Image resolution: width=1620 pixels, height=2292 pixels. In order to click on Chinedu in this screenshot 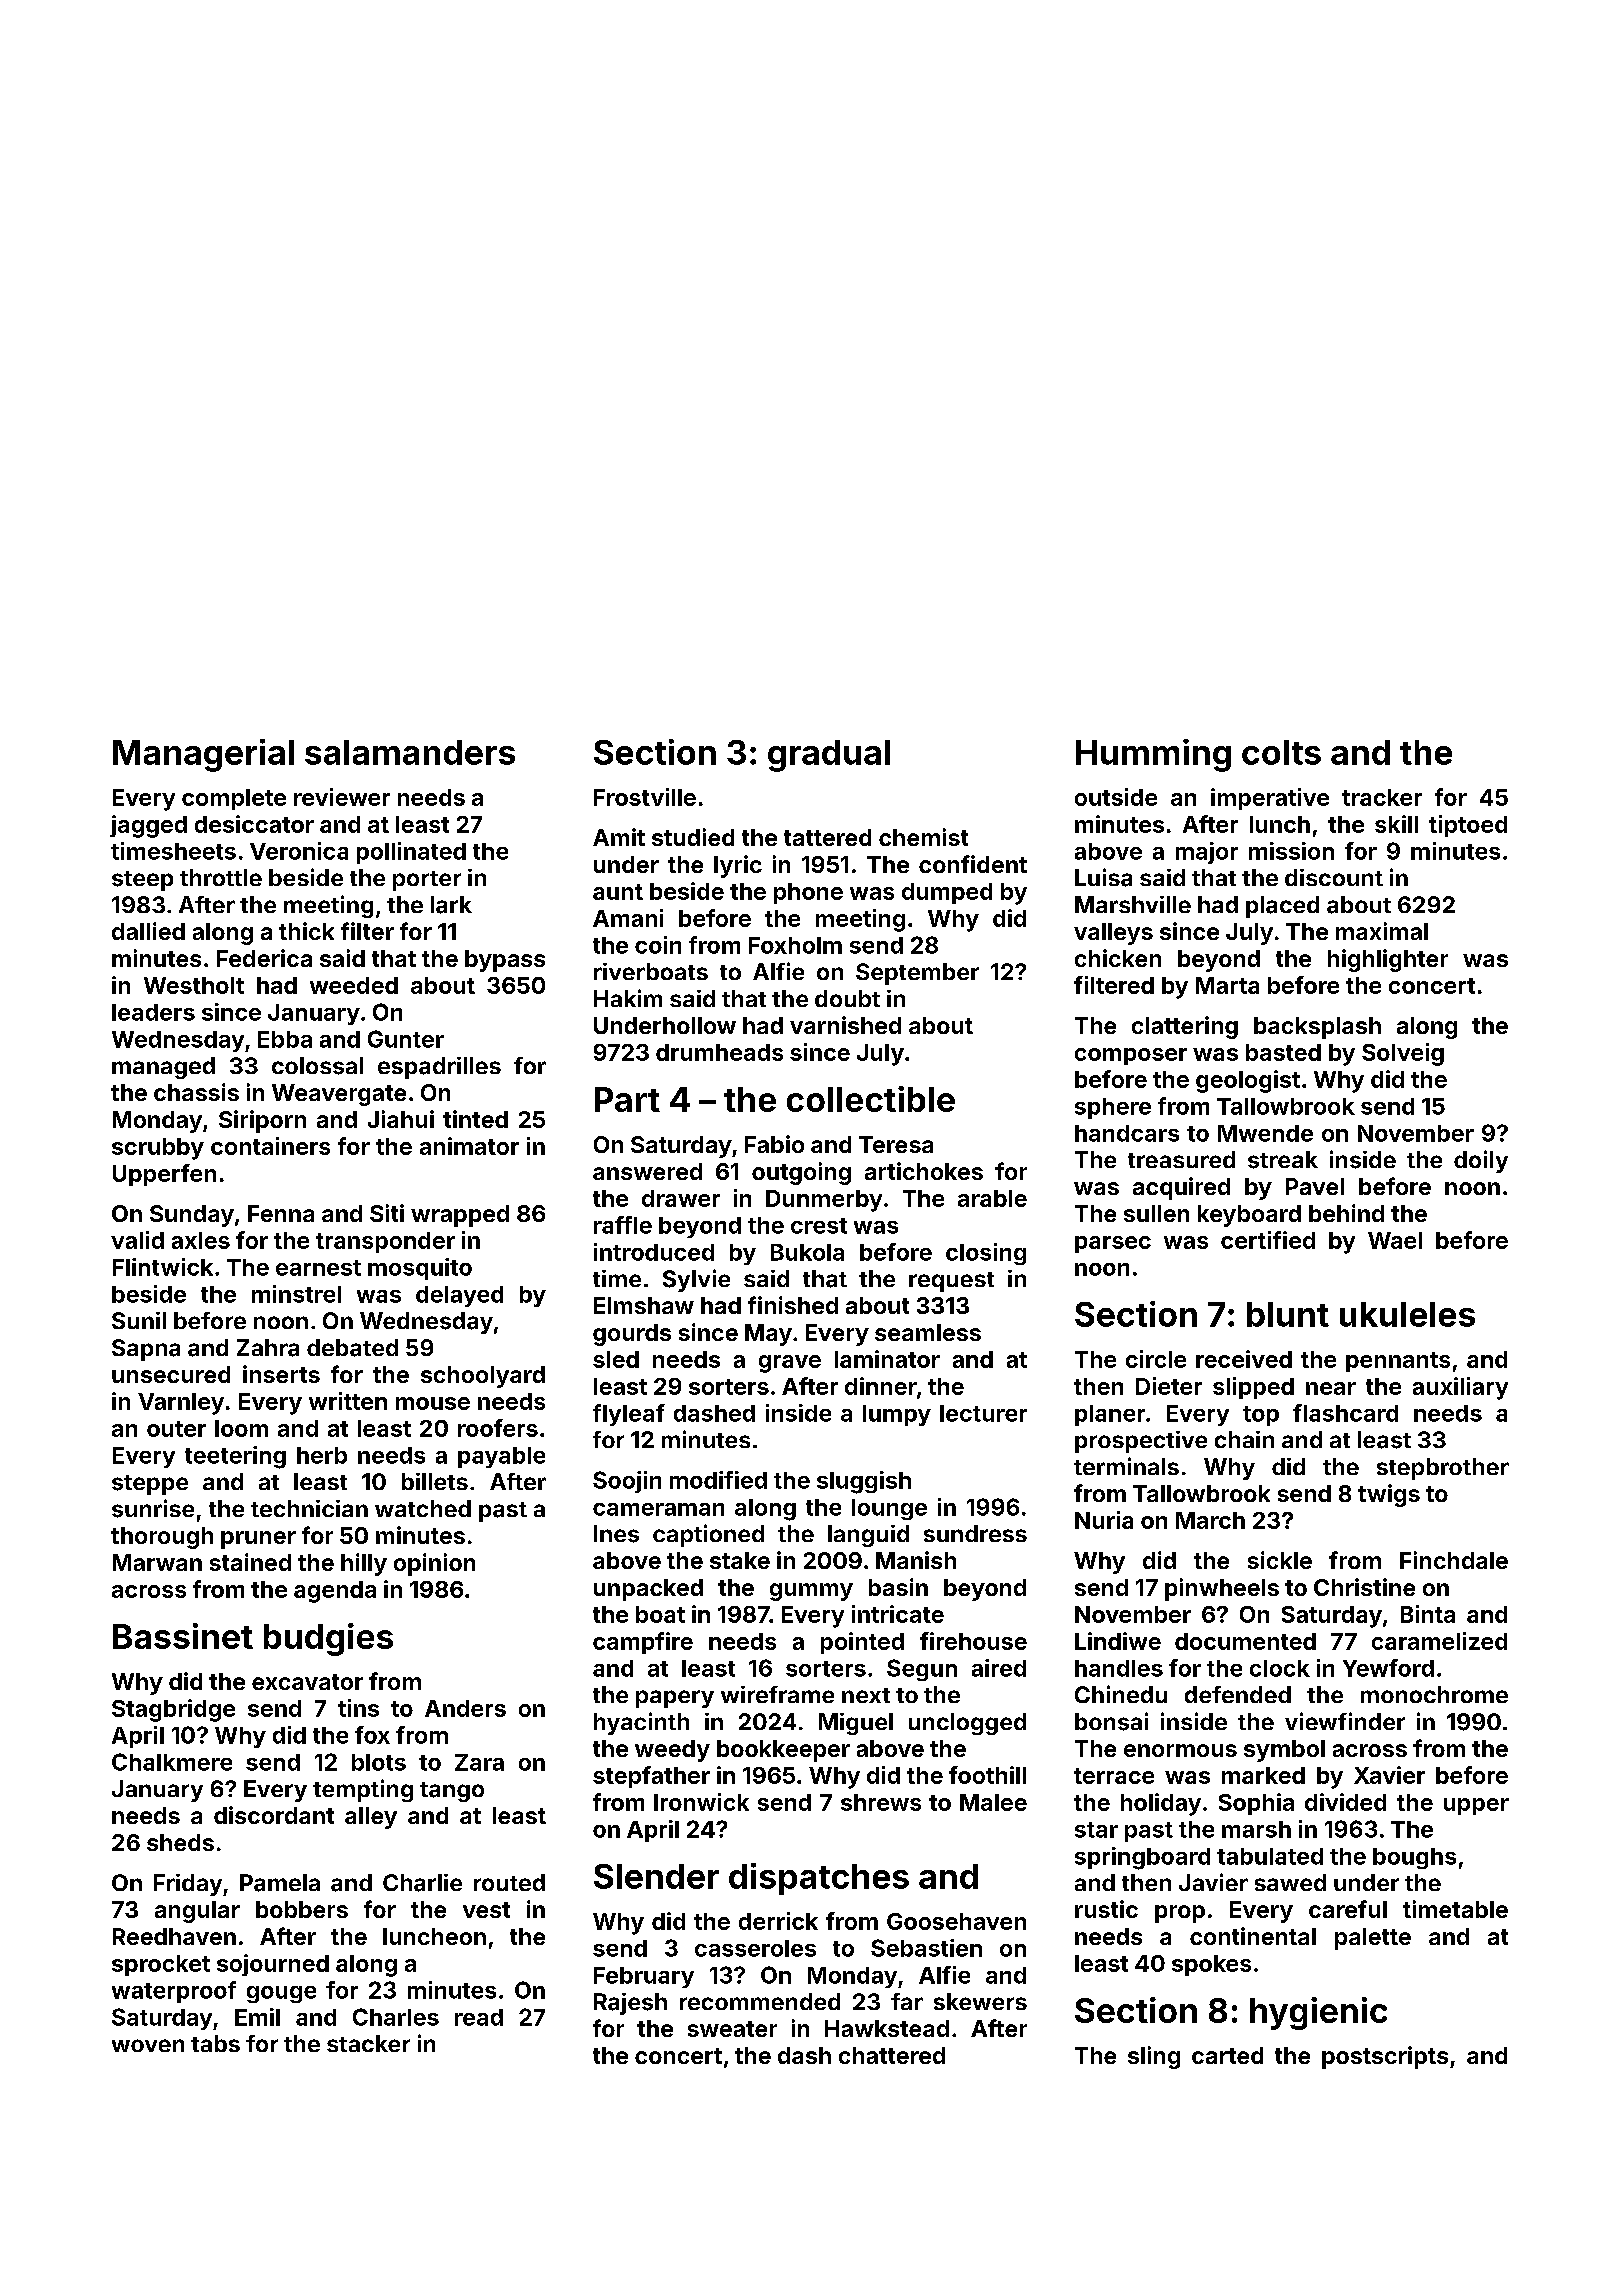, I will do `click(1121, 1694)`.
